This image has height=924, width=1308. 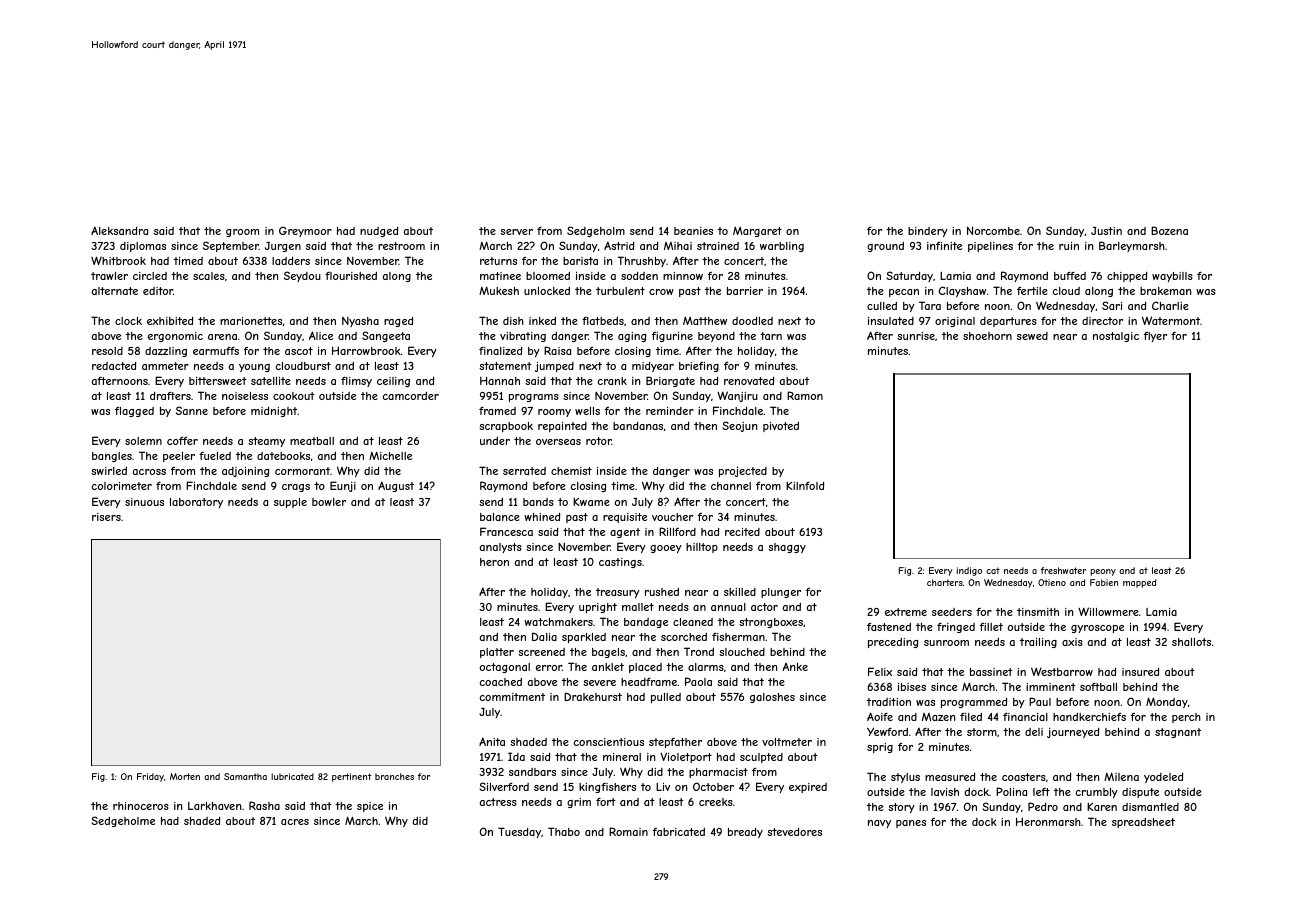 What do you see at coordinates (608, 667) in the image?
I see `anklet` at bounding box center [608, 667].
